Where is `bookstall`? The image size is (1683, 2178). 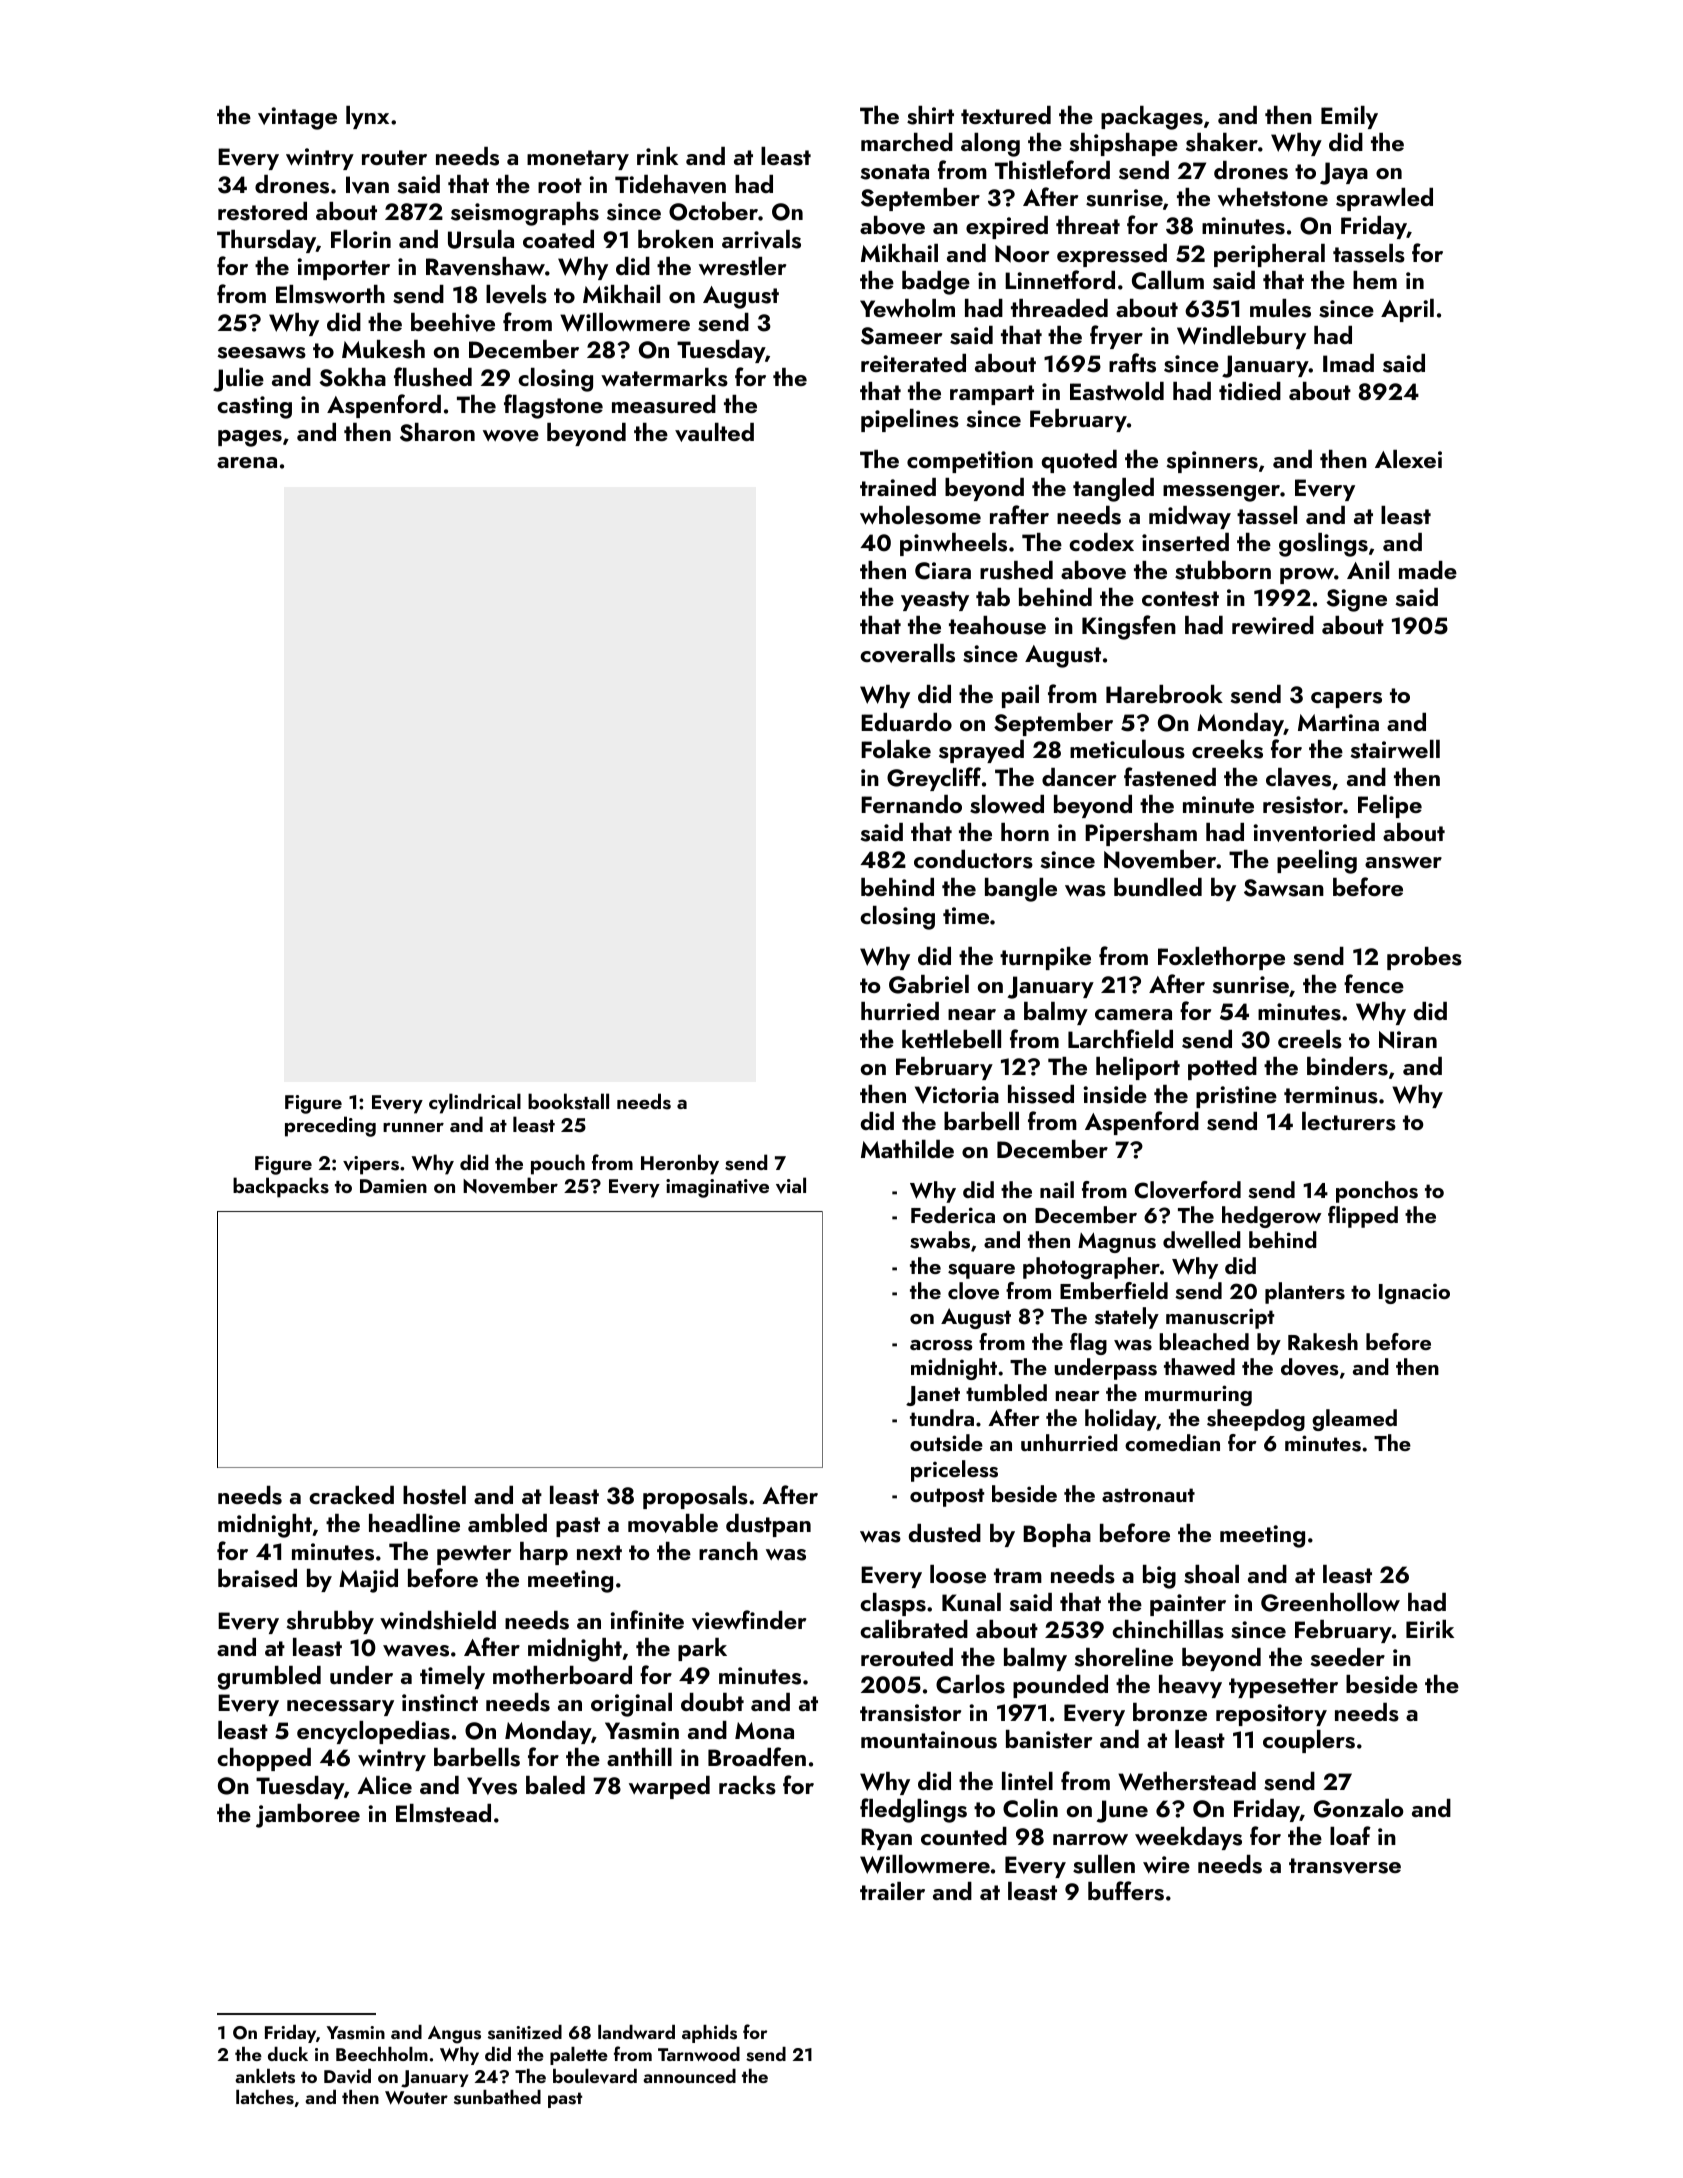 bookstall is located at coordinates (568, 1101).
